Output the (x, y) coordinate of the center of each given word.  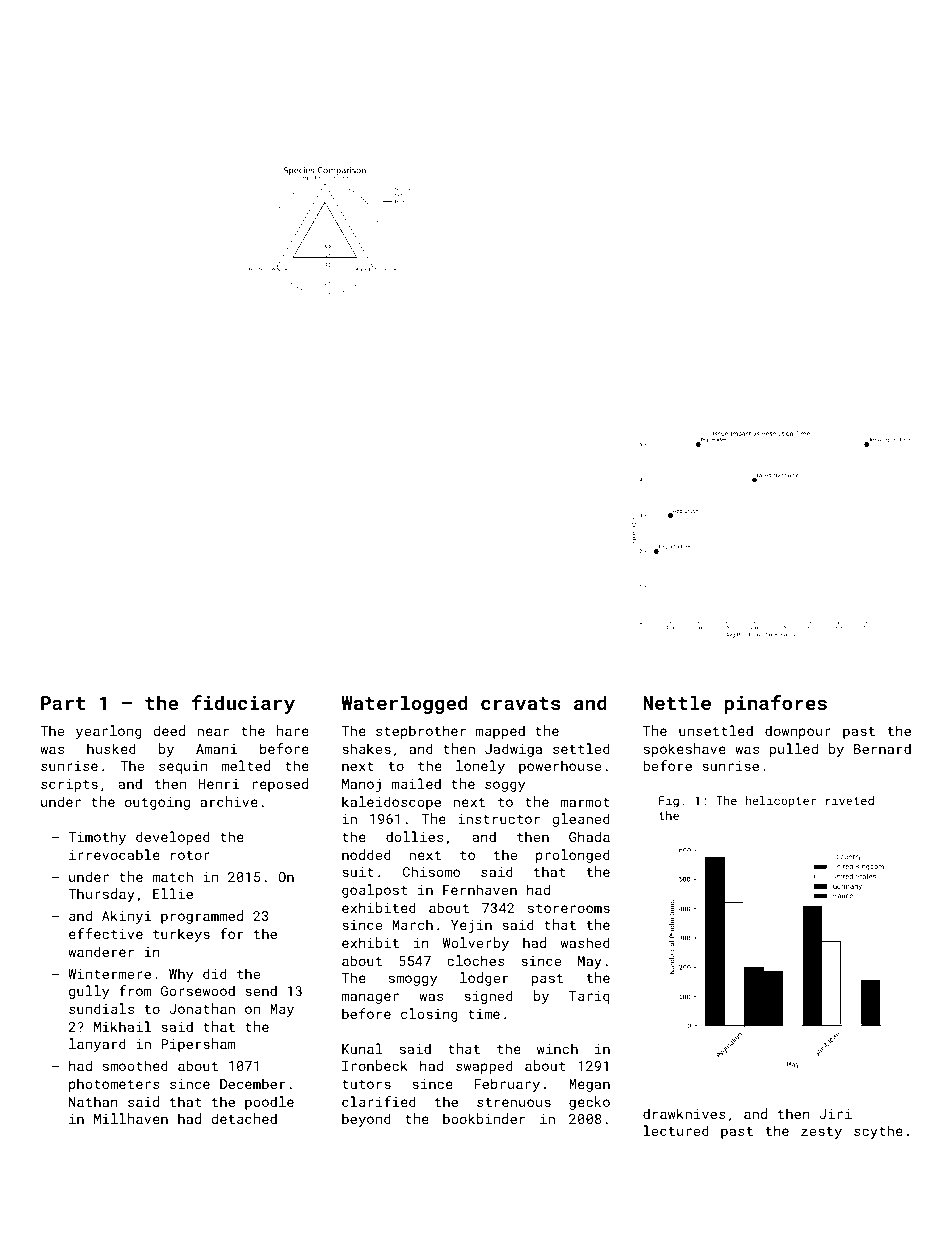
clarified (379, 1101)
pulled (794, 750)
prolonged (573, 856)
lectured (676, 1130)
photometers (114, 1085)
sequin (183, 767)
